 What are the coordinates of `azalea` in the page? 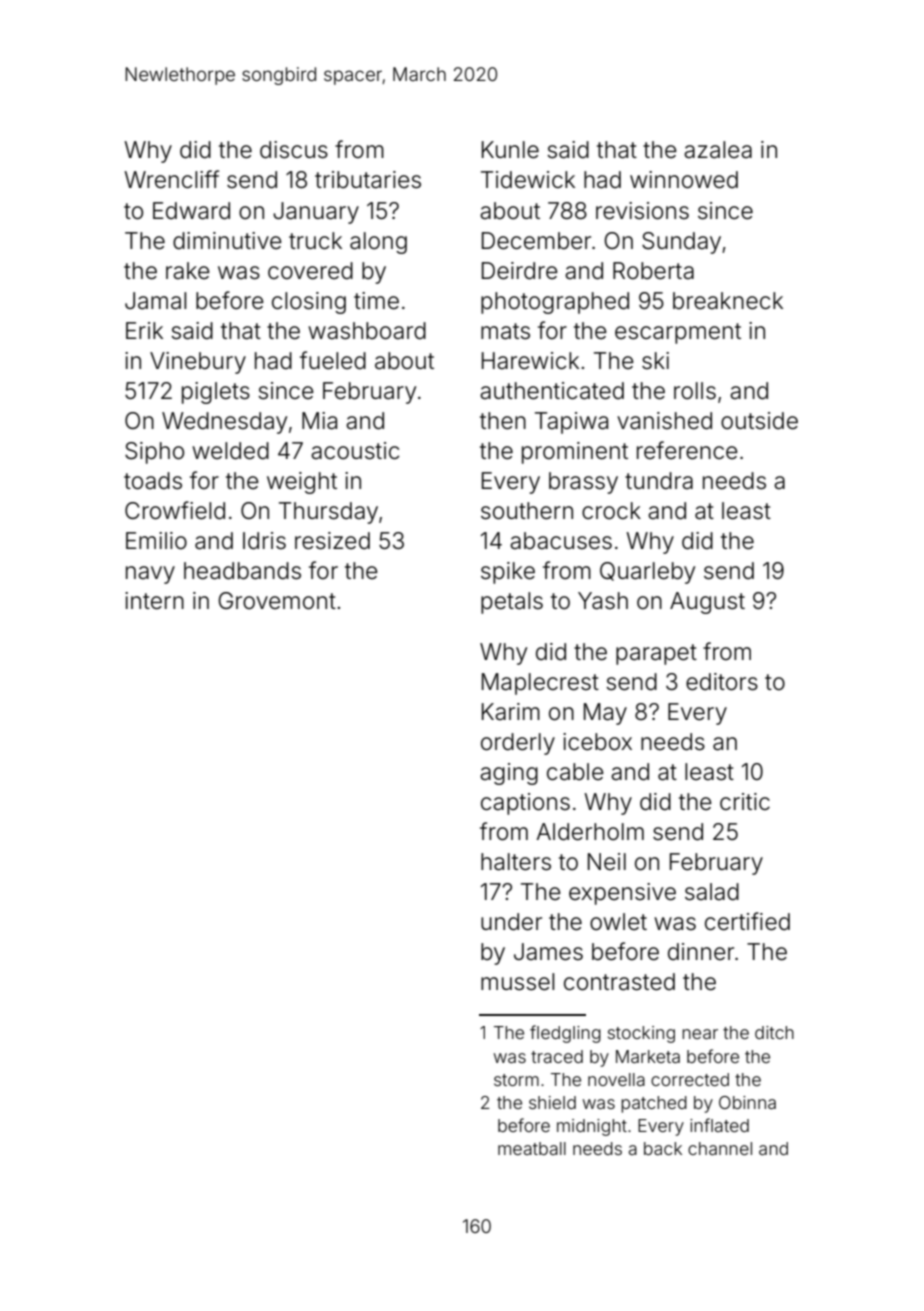 It's located at (718, 150).
